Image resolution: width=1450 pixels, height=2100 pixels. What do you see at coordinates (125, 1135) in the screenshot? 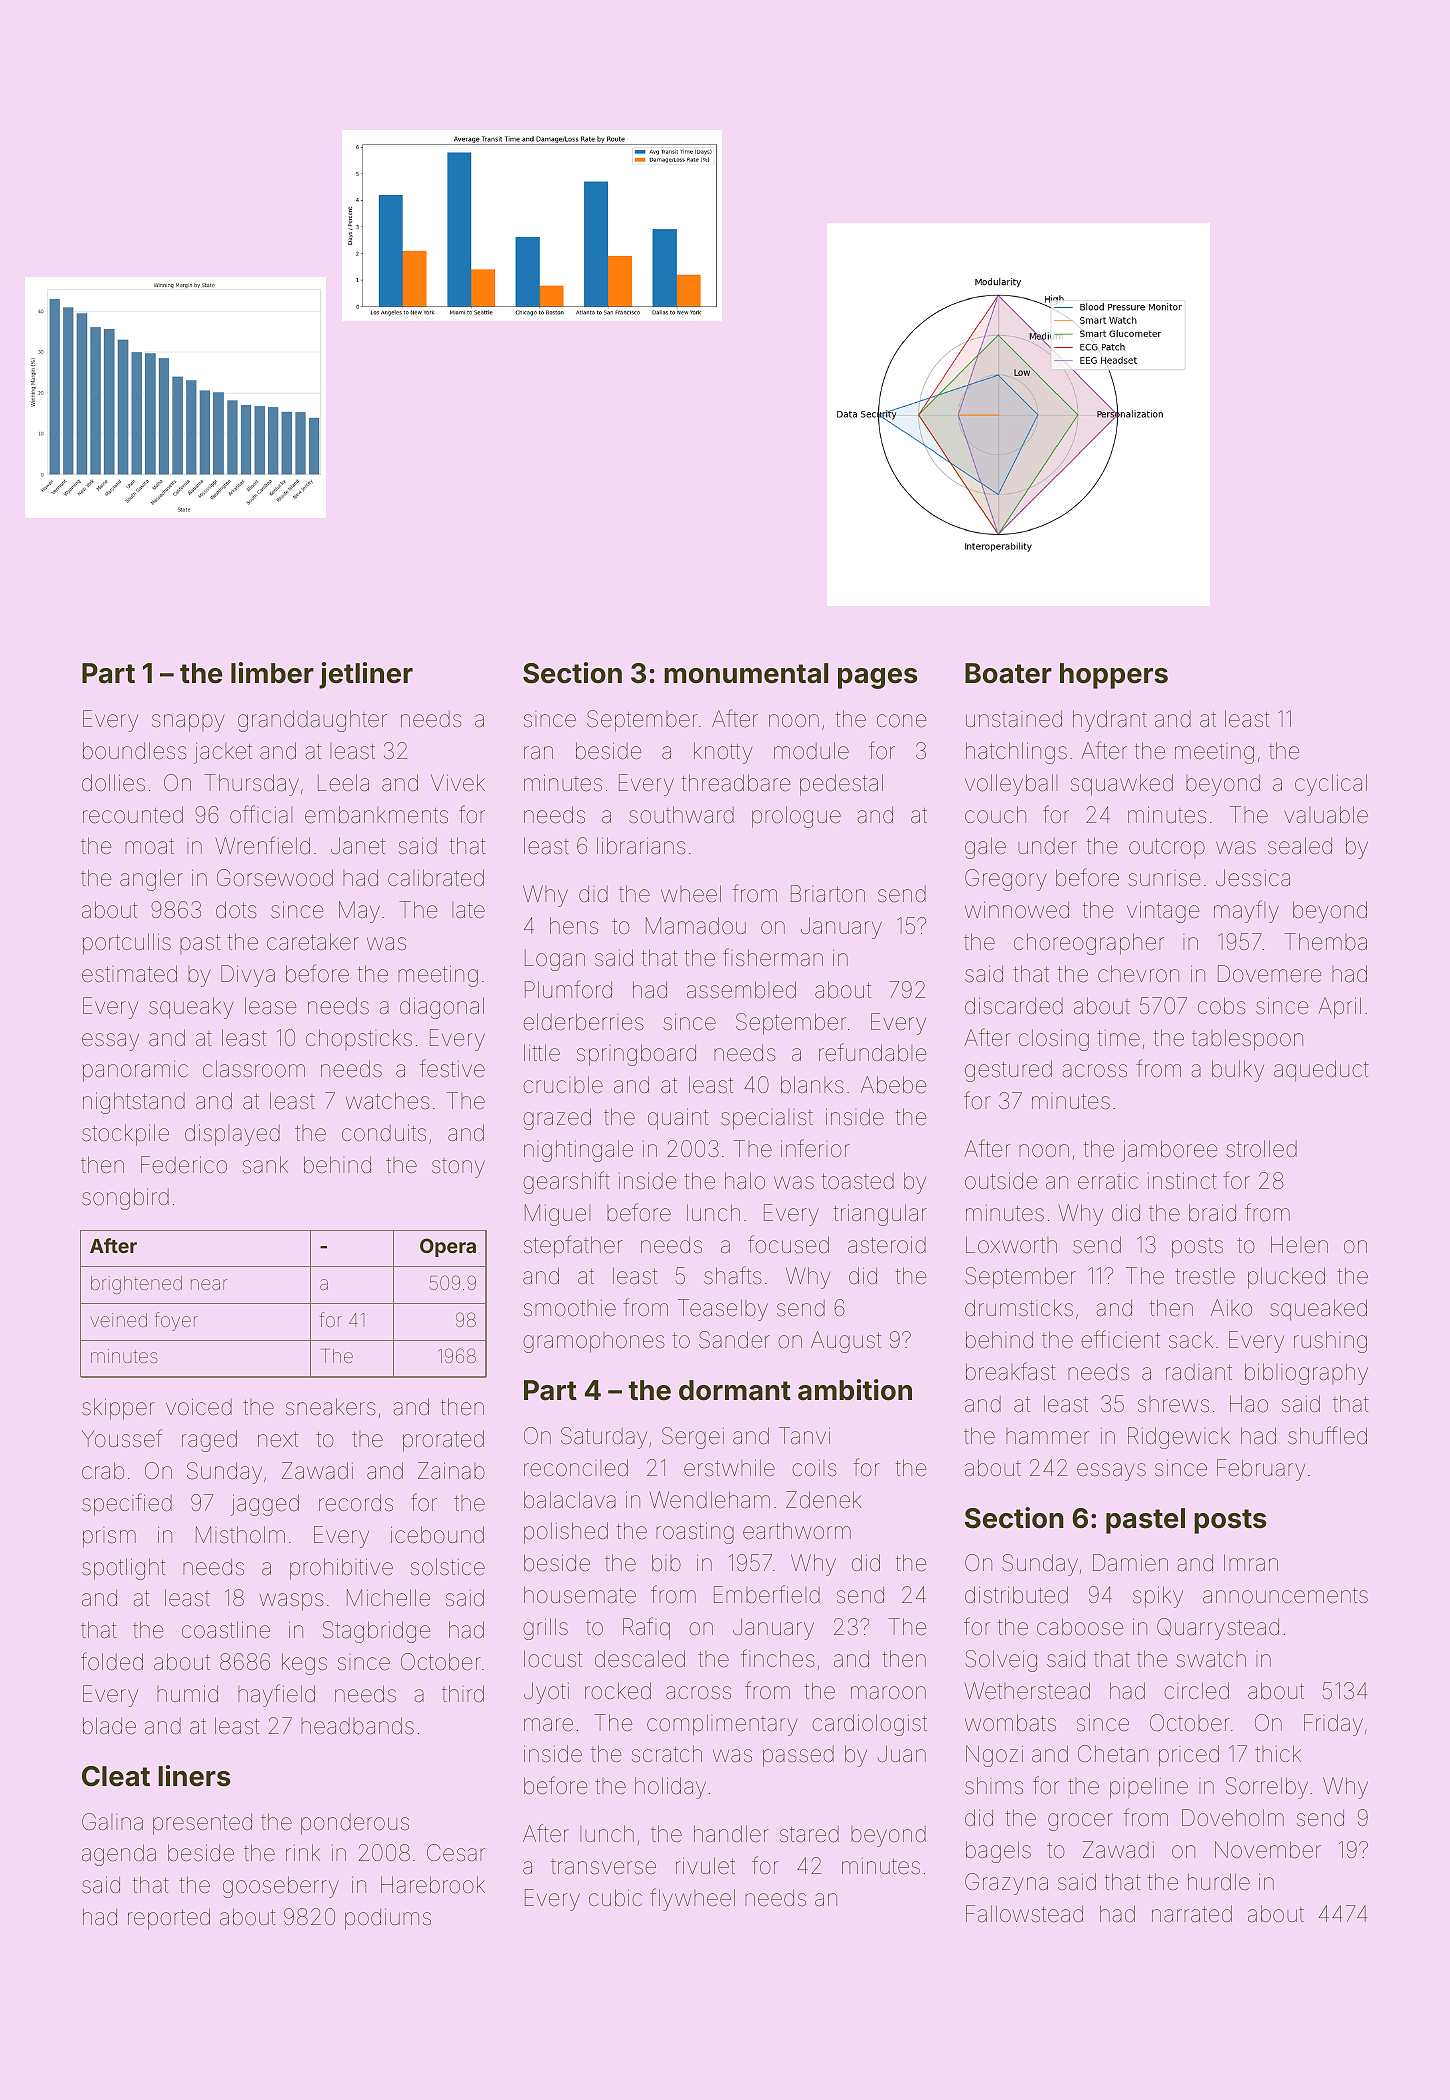
I see `stockpile` at bounding box center [125, 1135].
